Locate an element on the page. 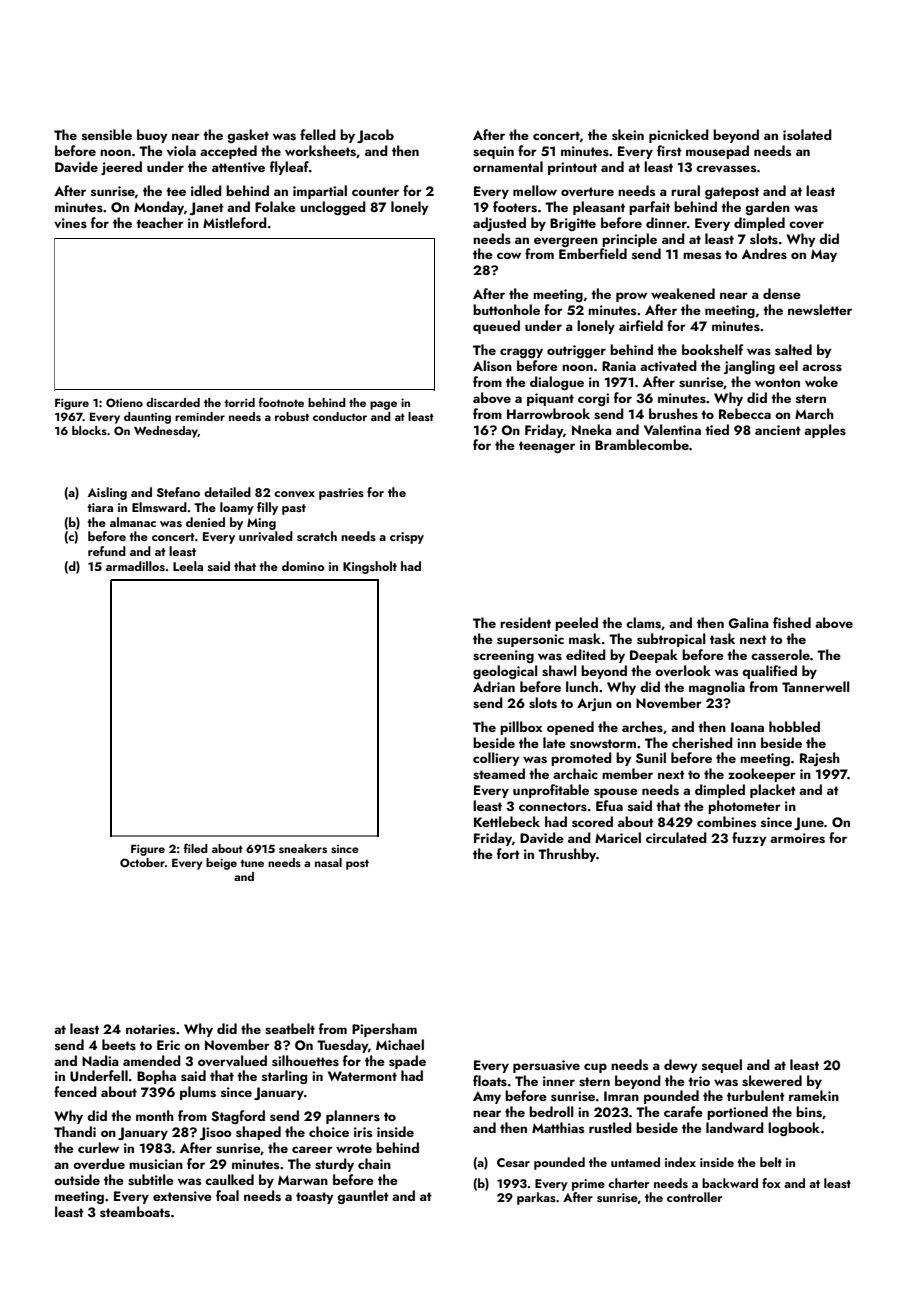 This image has height=1316, width=908. sequin is located at coordinates (493, 152).
